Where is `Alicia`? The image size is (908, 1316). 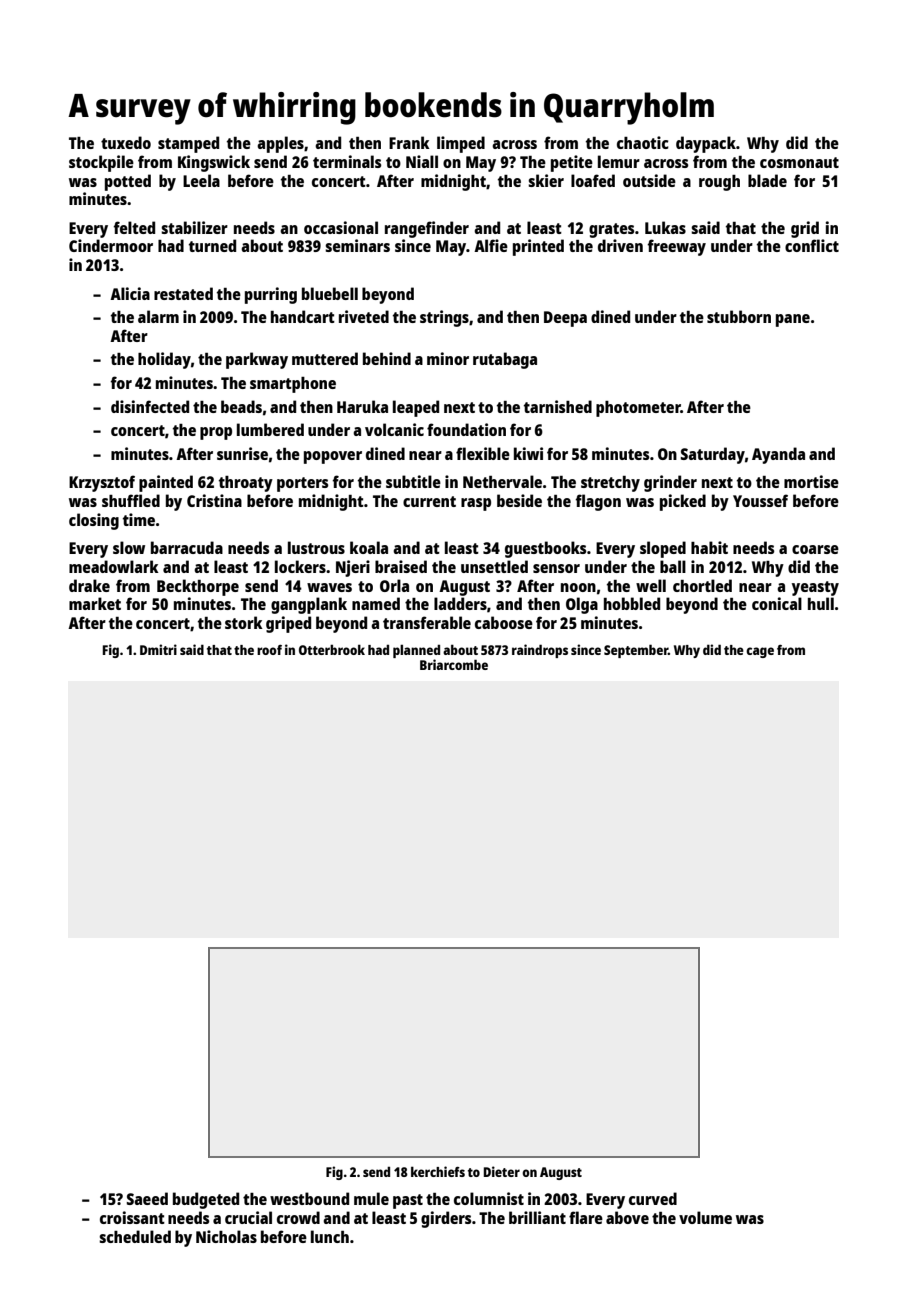 Alicia is located at coordinates (130, 293).
